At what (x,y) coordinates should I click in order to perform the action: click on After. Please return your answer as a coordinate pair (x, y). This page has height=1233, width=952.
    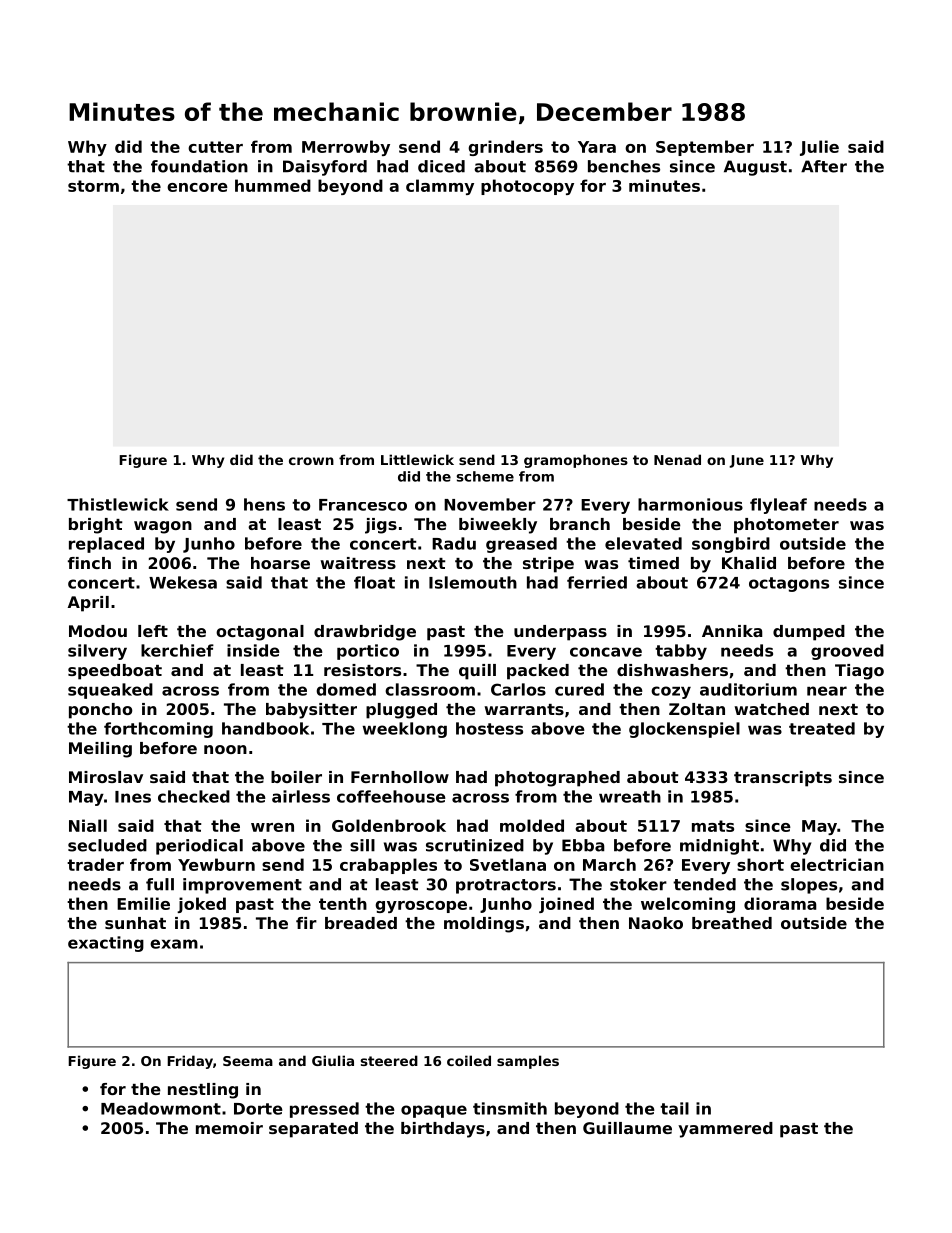
    Looking at the image, I should click on (824, 166).
